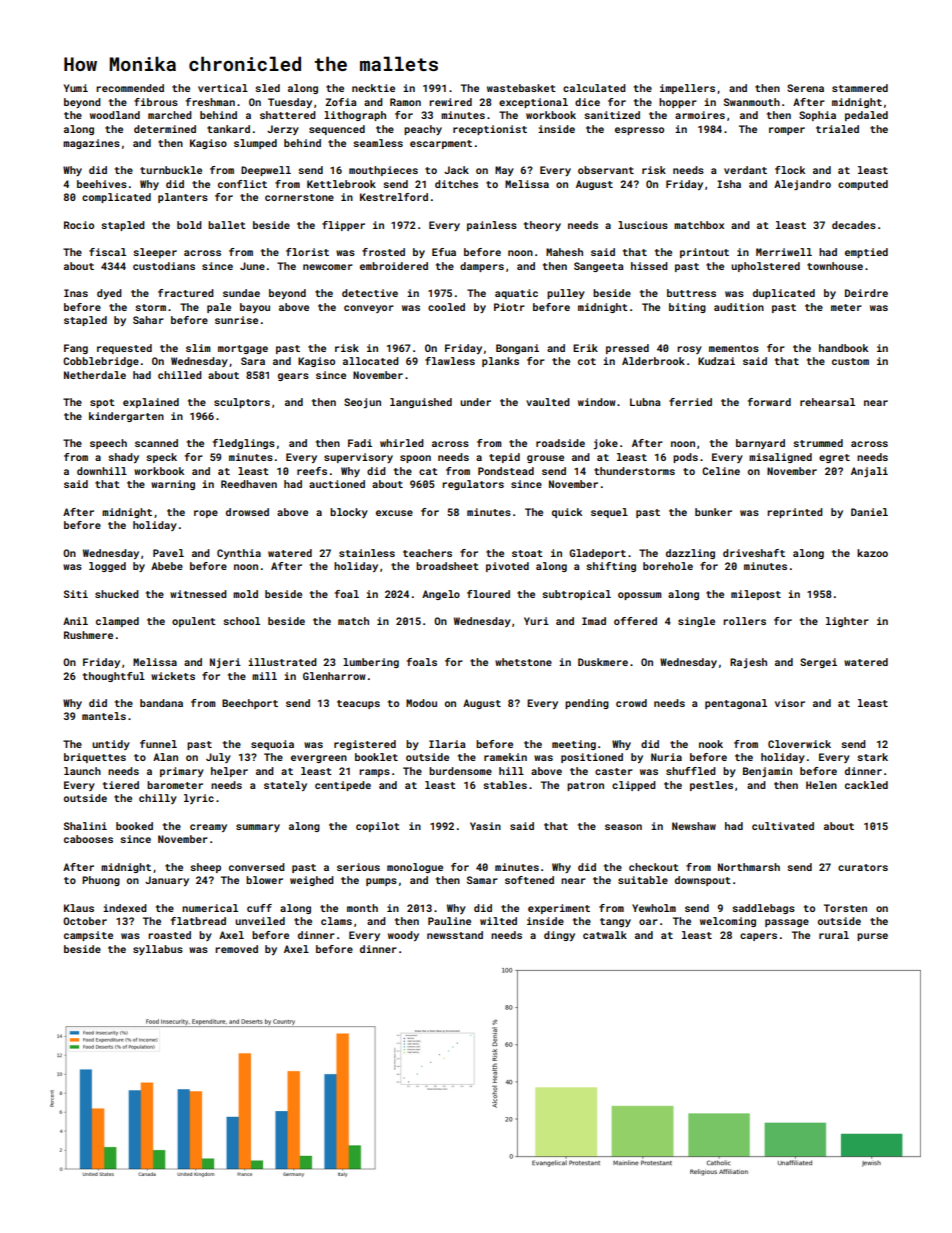  Describe the element at coordinates (784, 252) in the screenshot. I see `Merriwell` at that location.
